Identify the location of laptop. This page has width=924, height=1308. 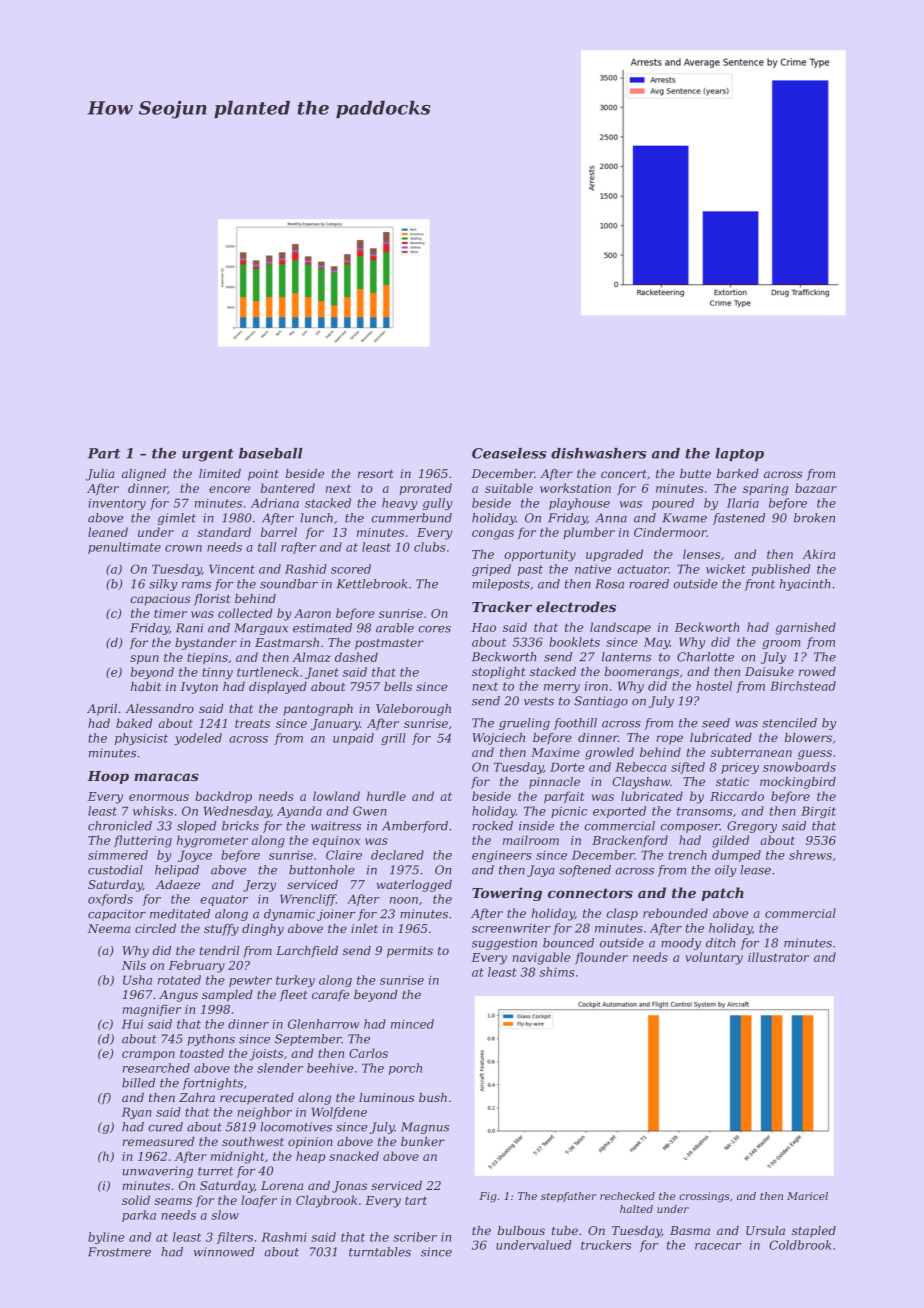
(739, 454).
